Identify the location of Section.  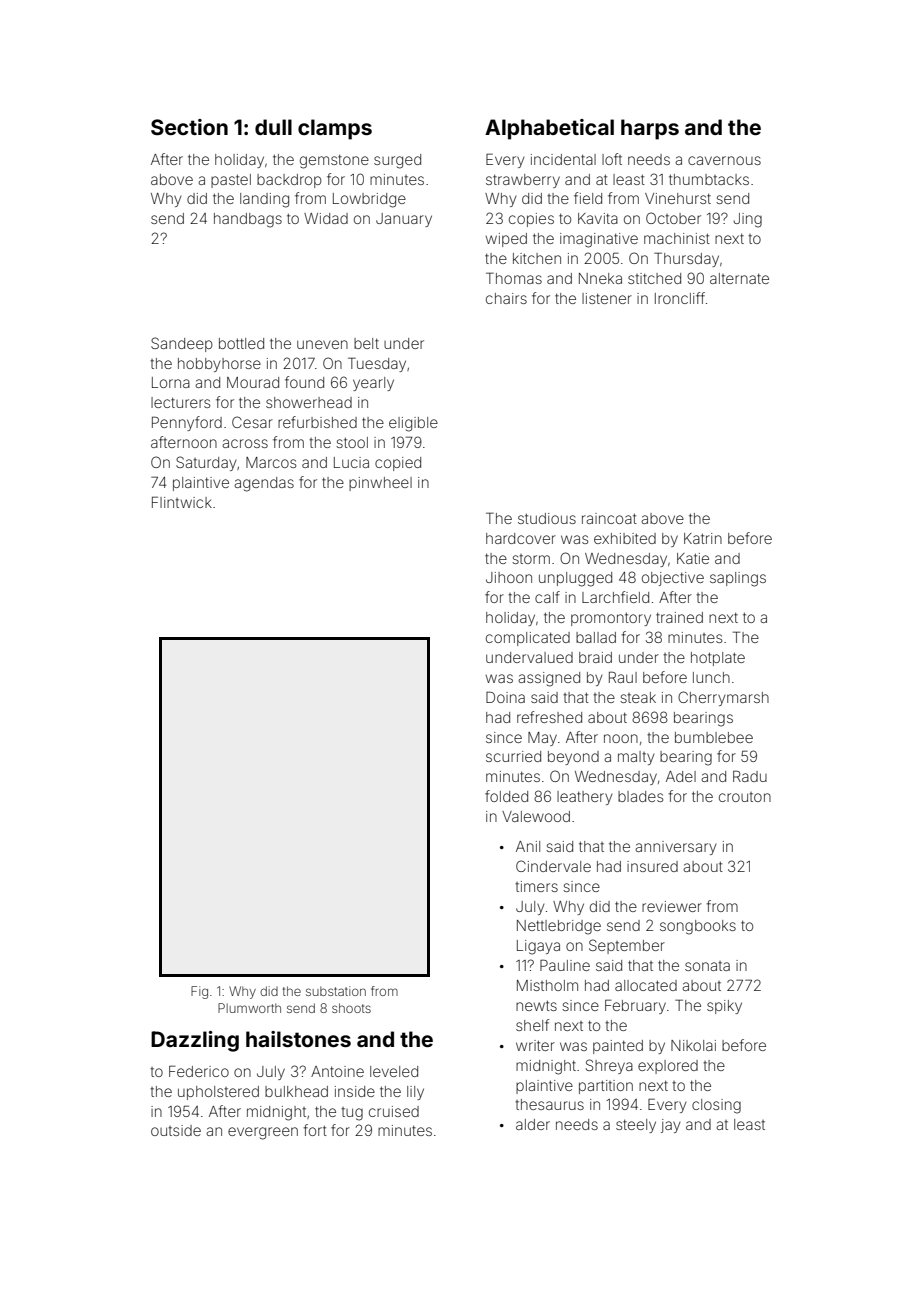
(189, 127).
